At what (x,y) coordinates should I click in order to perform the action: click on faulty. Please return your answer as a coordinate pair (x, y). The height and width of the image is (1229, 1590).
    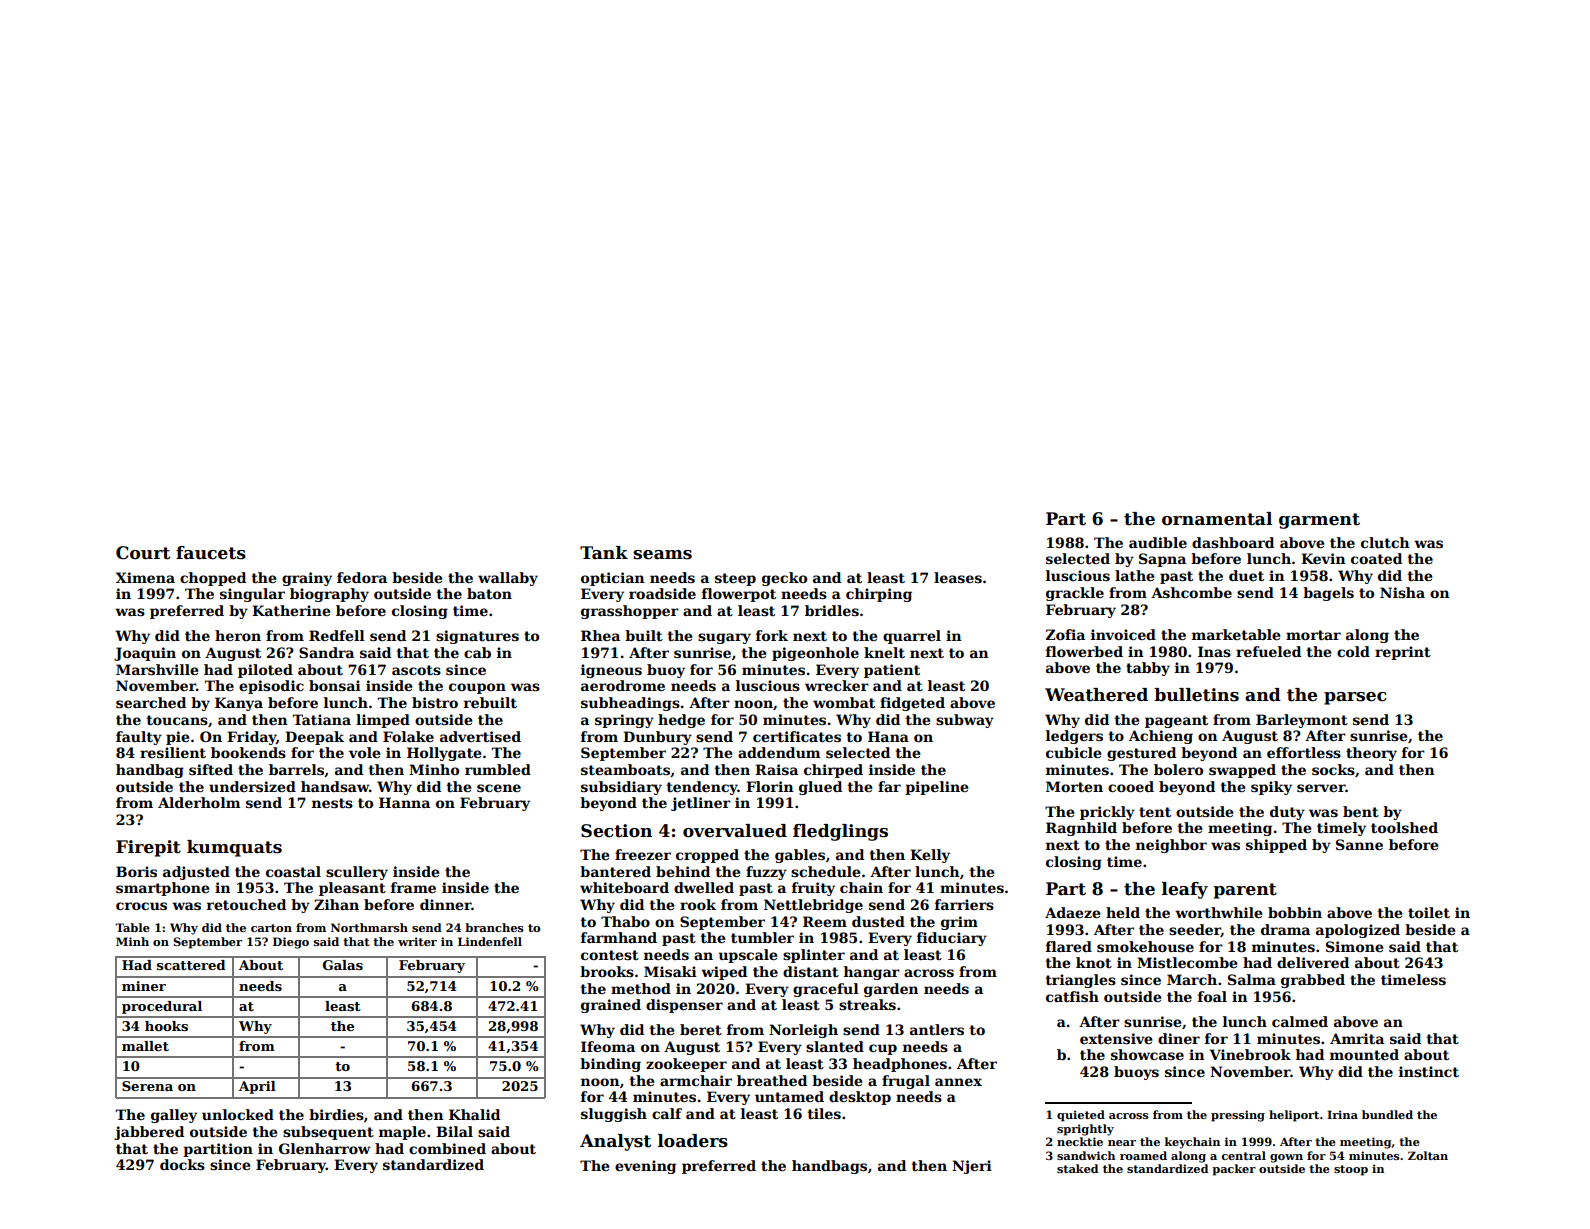
    Looking at the image, I should click on (139, 738).
